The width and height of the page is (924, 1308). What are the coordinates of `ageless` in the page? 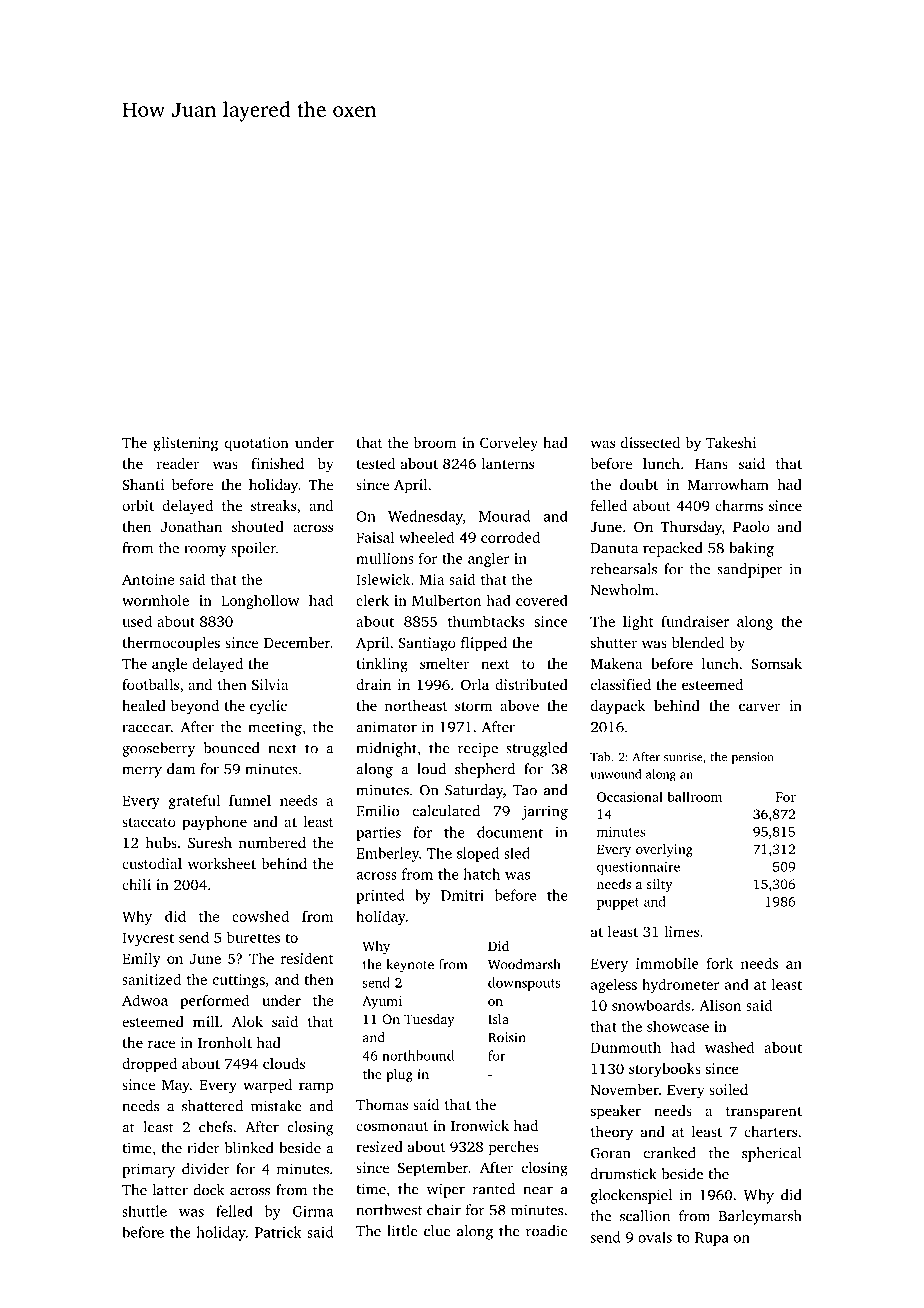 It's located at (614, 985).
